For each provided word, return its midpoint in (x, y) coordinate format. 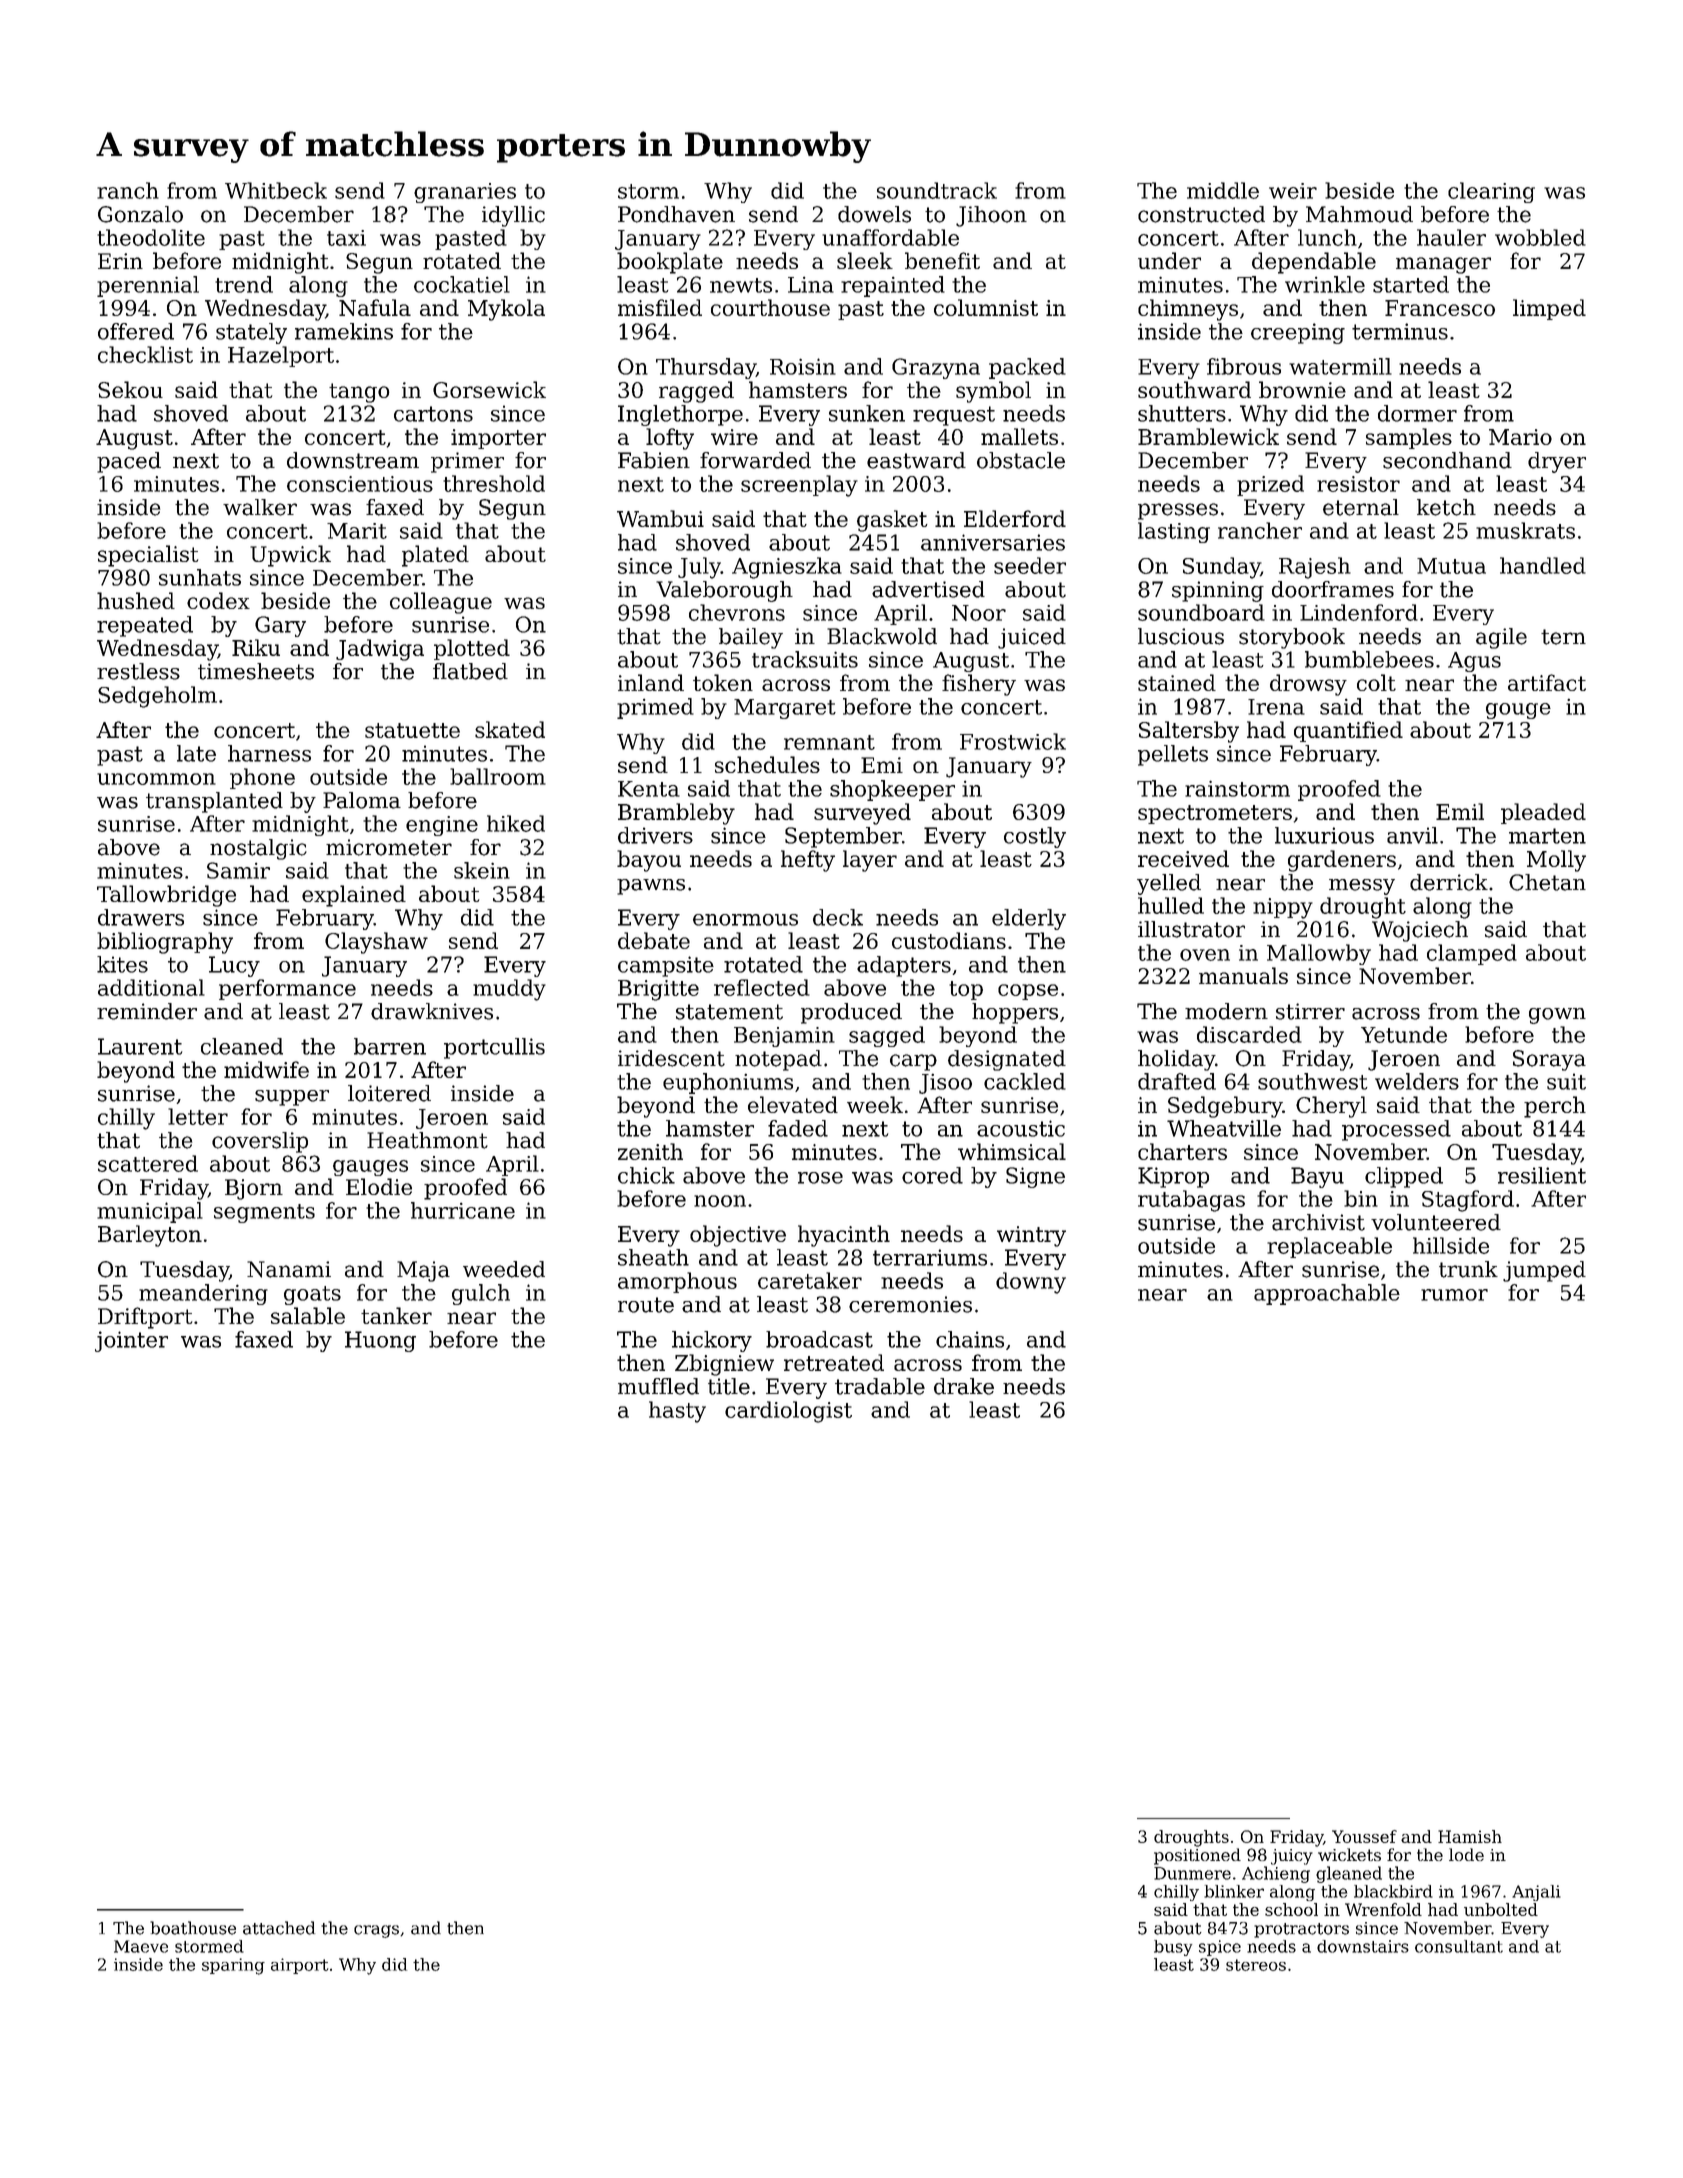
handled (1543, 565)
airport (299, 1966)
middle (1223, 190)
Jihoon (991, 216)
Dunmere (1192, 1873)
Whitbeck (276, 190)
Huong (380, 1341)
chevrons (737, 612)
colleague (441, 603)
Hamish (1470, 1836)
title (729, 1386)
